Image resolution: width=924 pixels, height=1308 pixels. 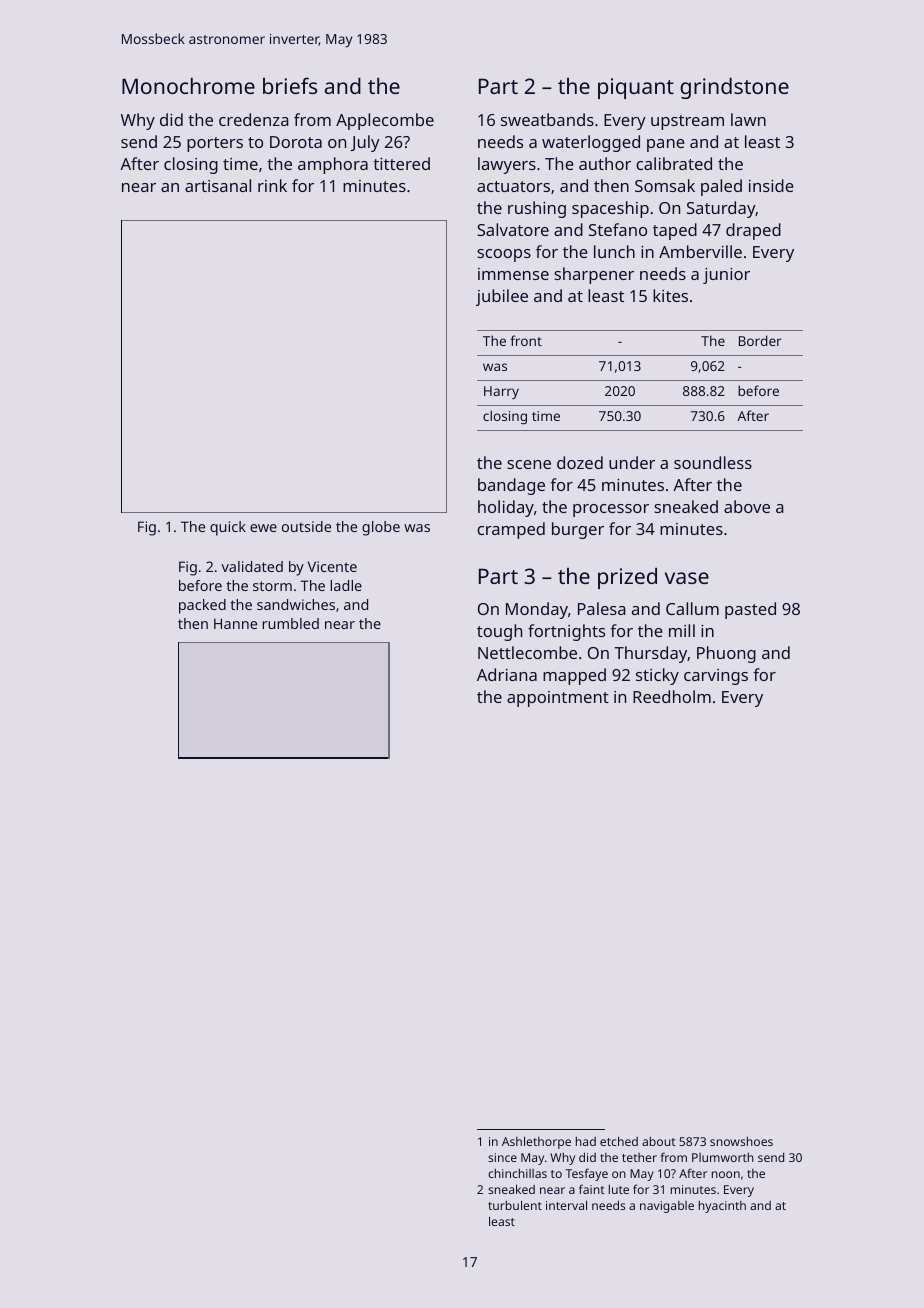 I want to click on turbulent, so click(x=515, y=1205).
